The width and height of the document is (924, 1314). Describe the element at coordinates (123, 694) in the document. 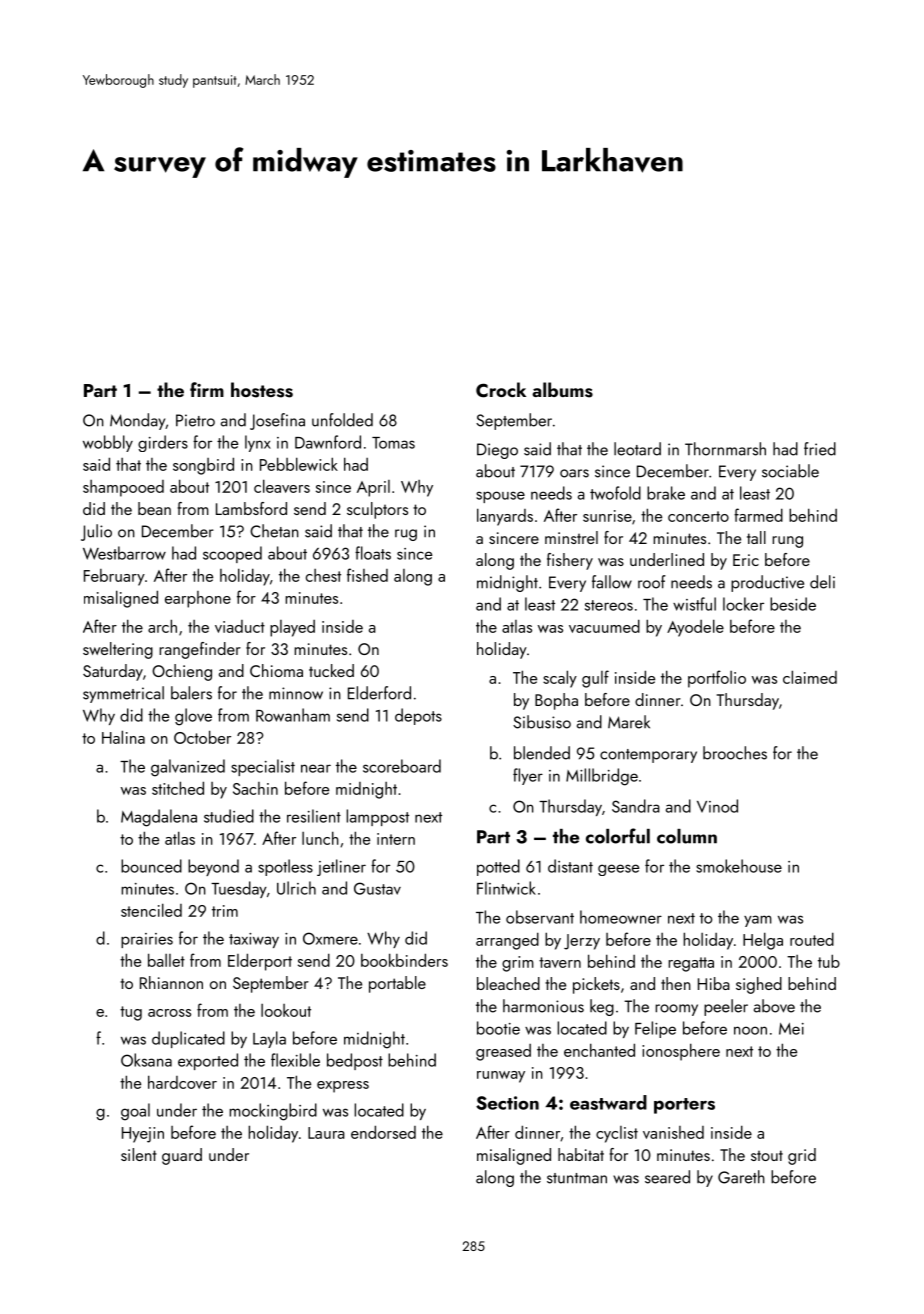

I see `symmetrical` at that location.
